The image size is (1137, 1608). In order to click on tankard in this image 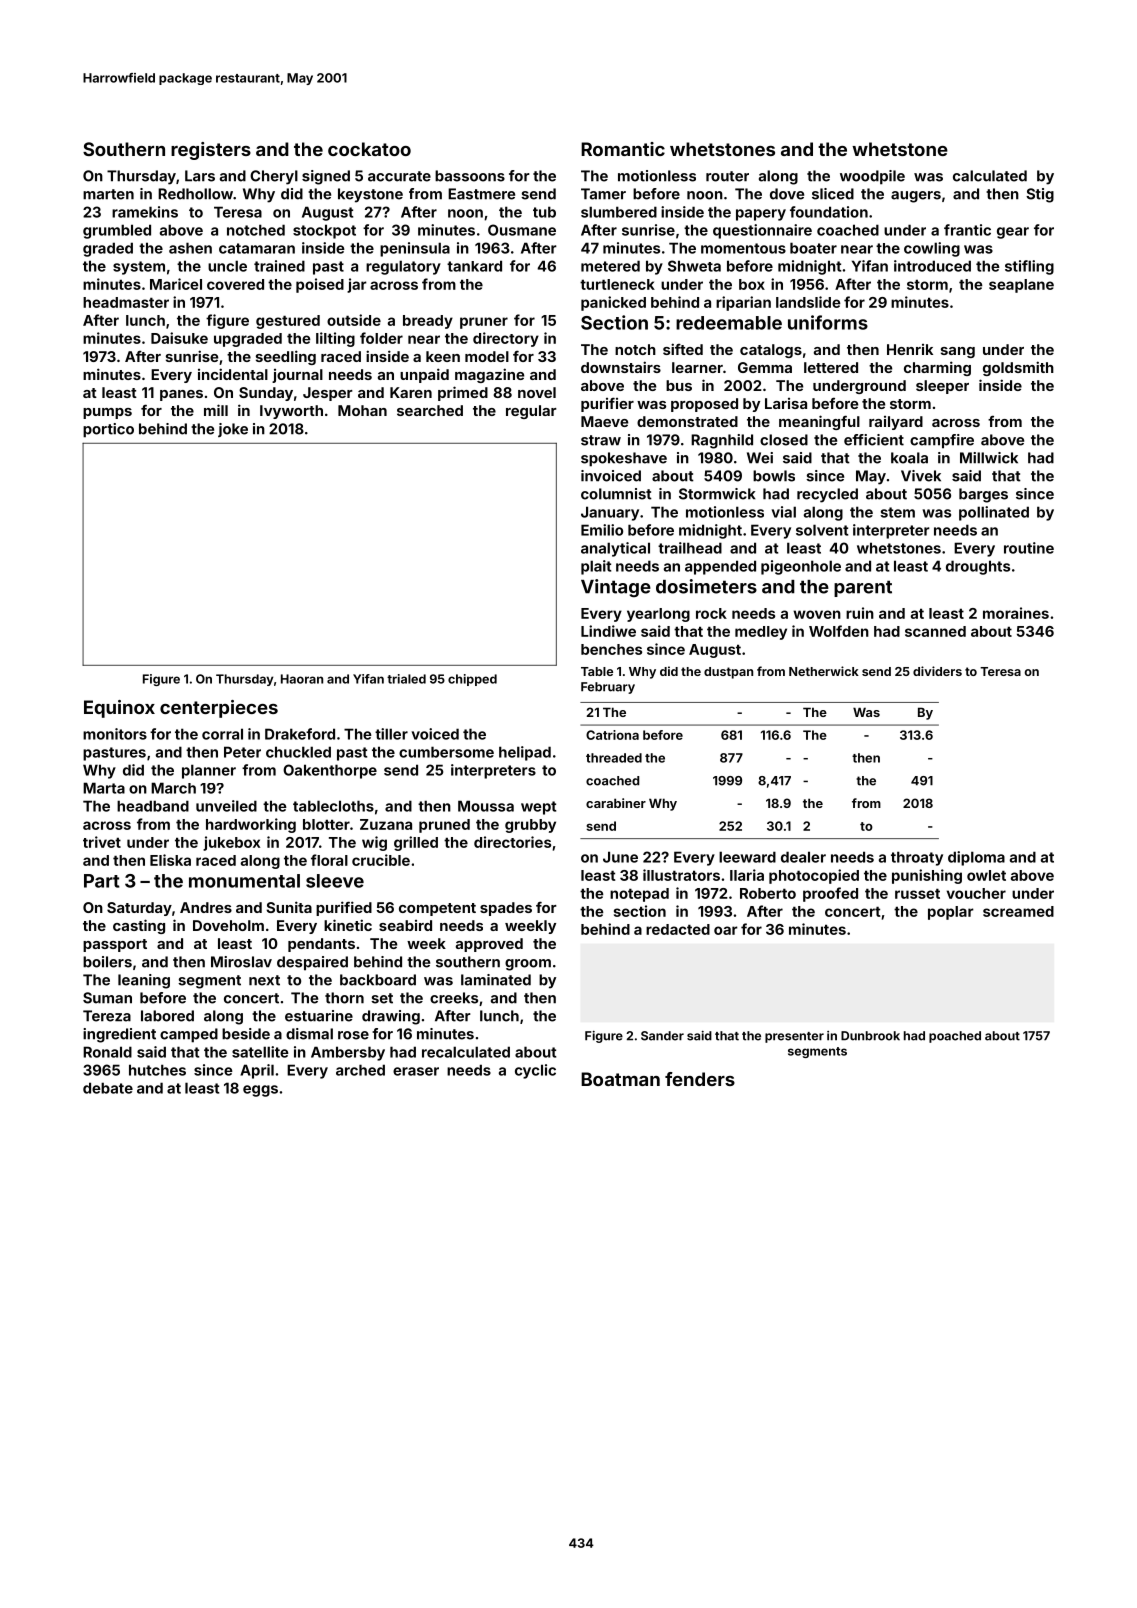, I will do `click(474, 266)`.
